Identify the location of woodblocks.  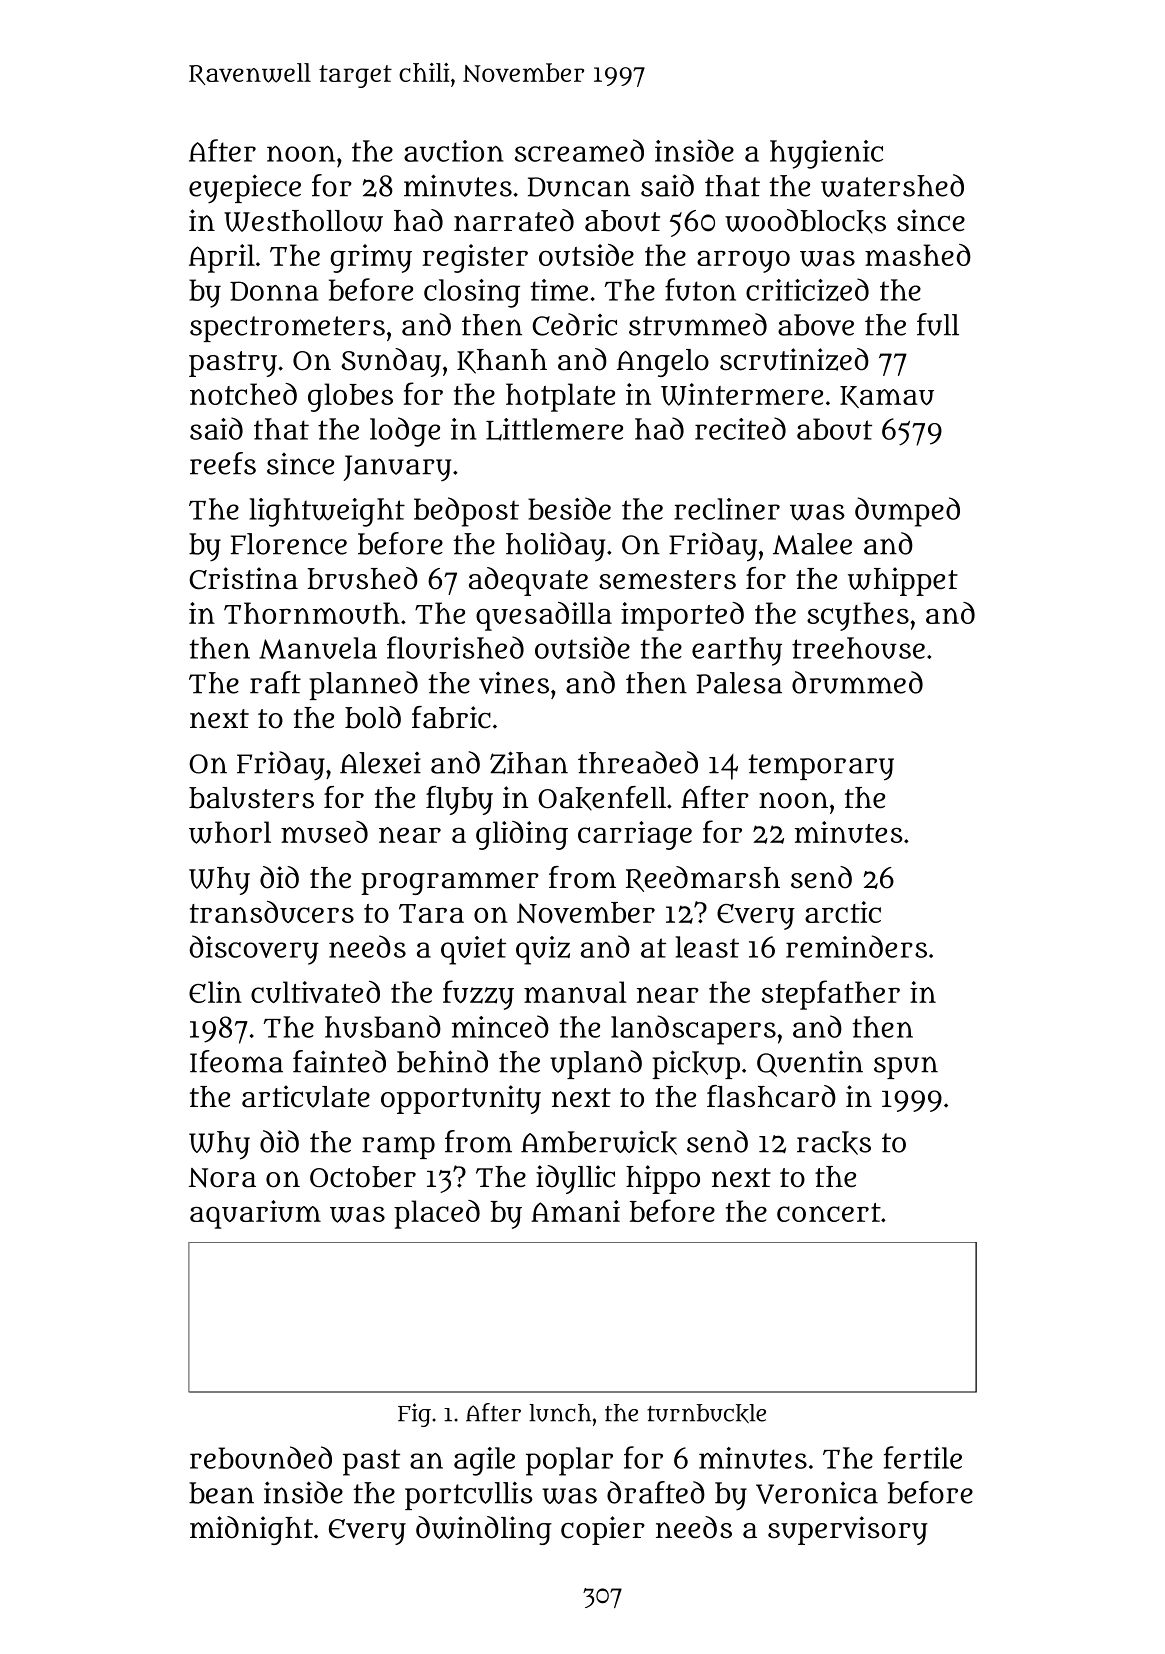
(805, 221).
